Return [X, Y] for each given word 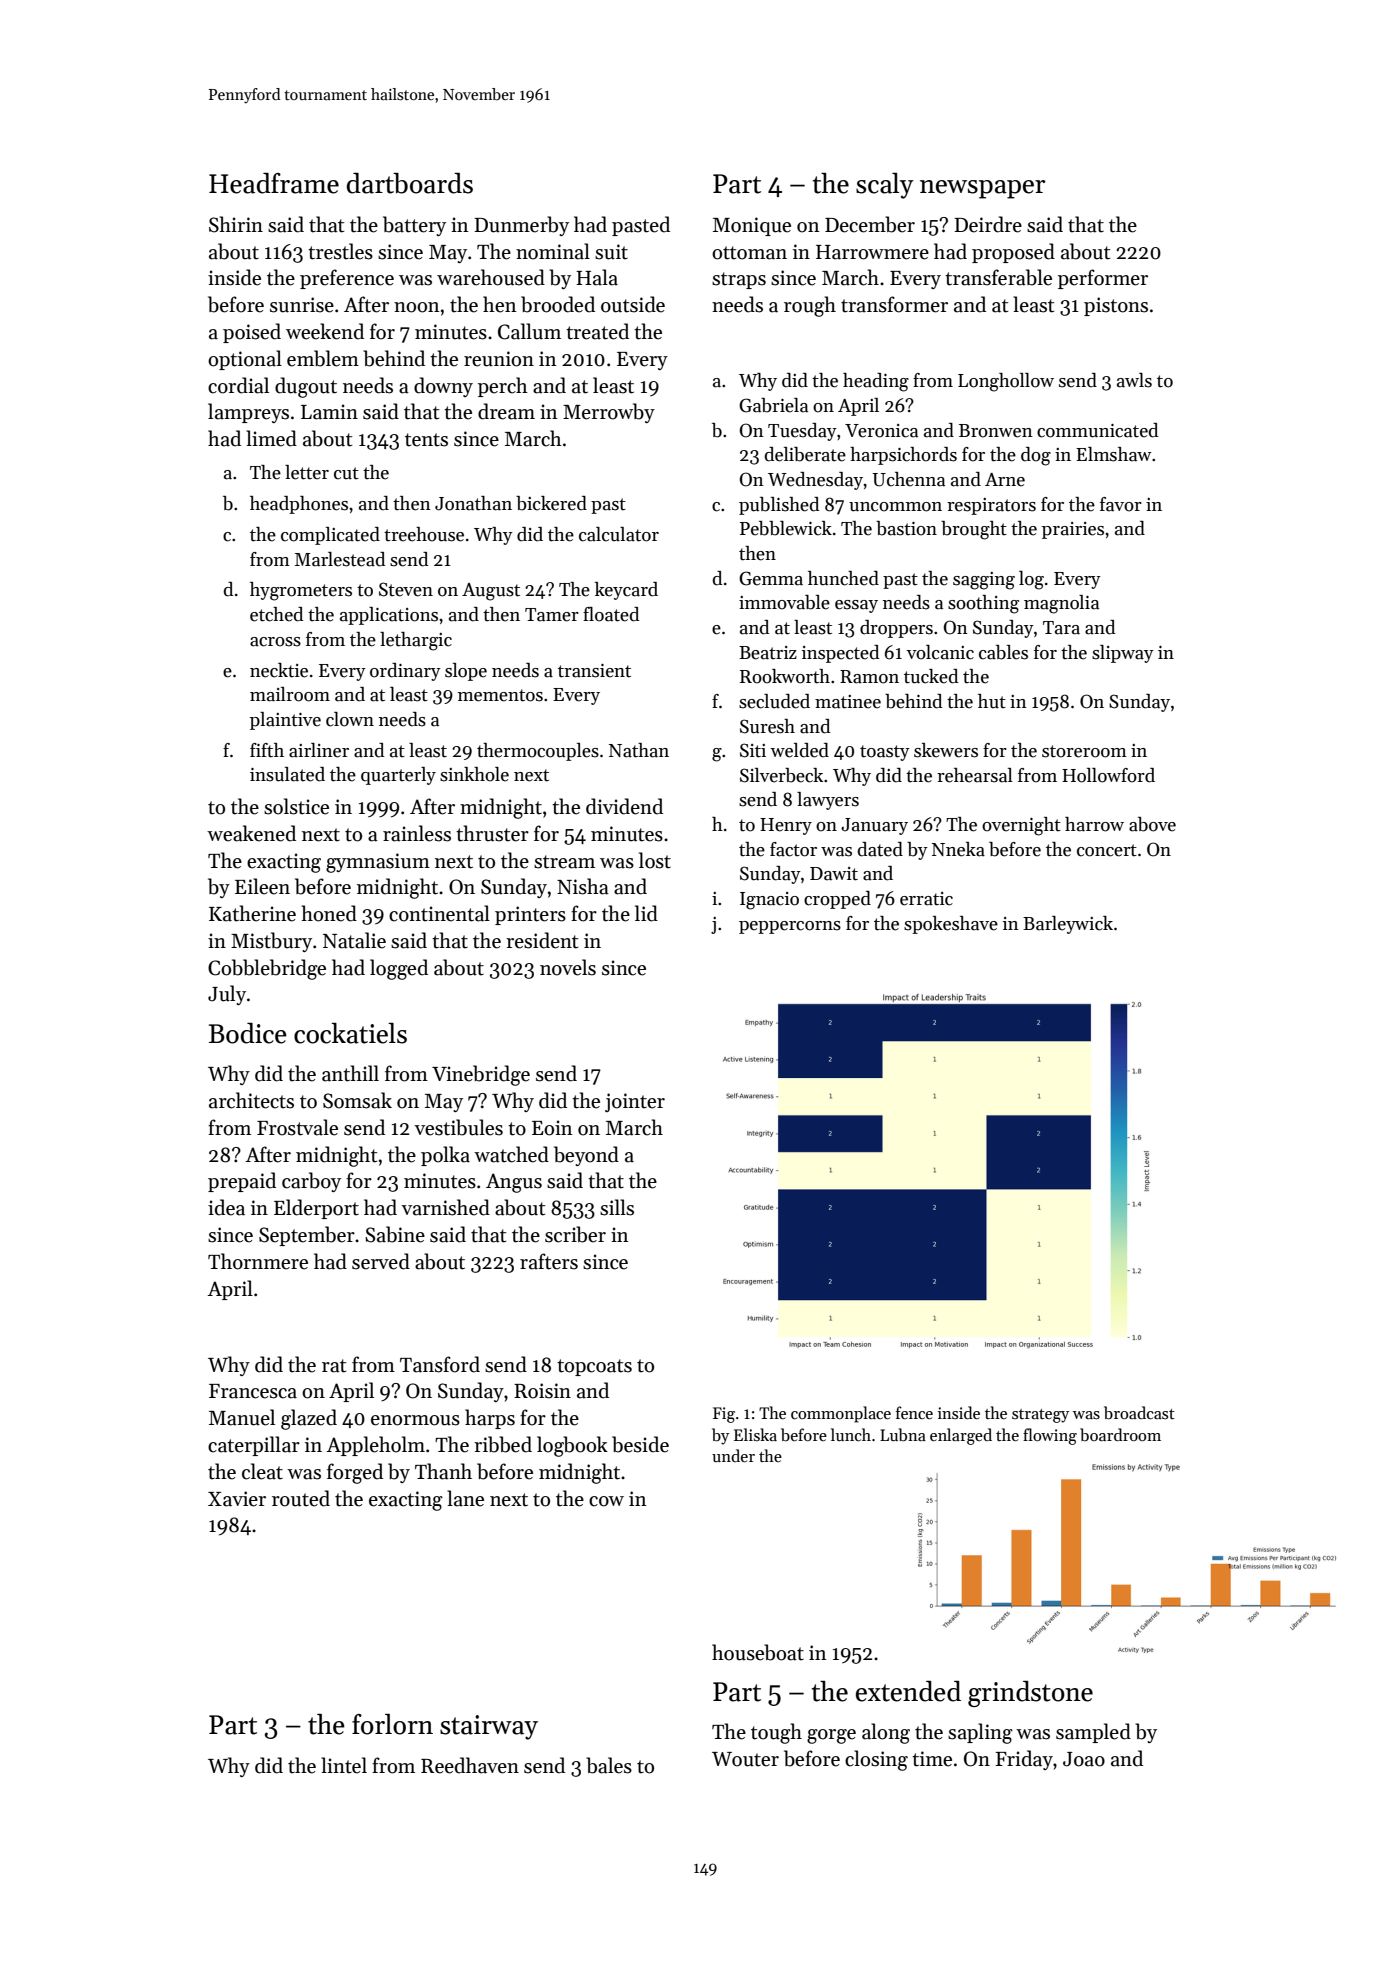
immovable [784, 602]
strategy [1040, 1416]
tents [426, 440]
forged [355, 1473]
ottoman [749, 253]
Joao [1084, 1759]
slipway [1123, 654]
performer [1103, 279]
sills [617, 1207]
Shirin [236, 224]
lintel [344, 1765]
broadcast [1139, 1412]
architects [251, 1100]
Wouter [745, 1759]
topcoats [594, 1367]
